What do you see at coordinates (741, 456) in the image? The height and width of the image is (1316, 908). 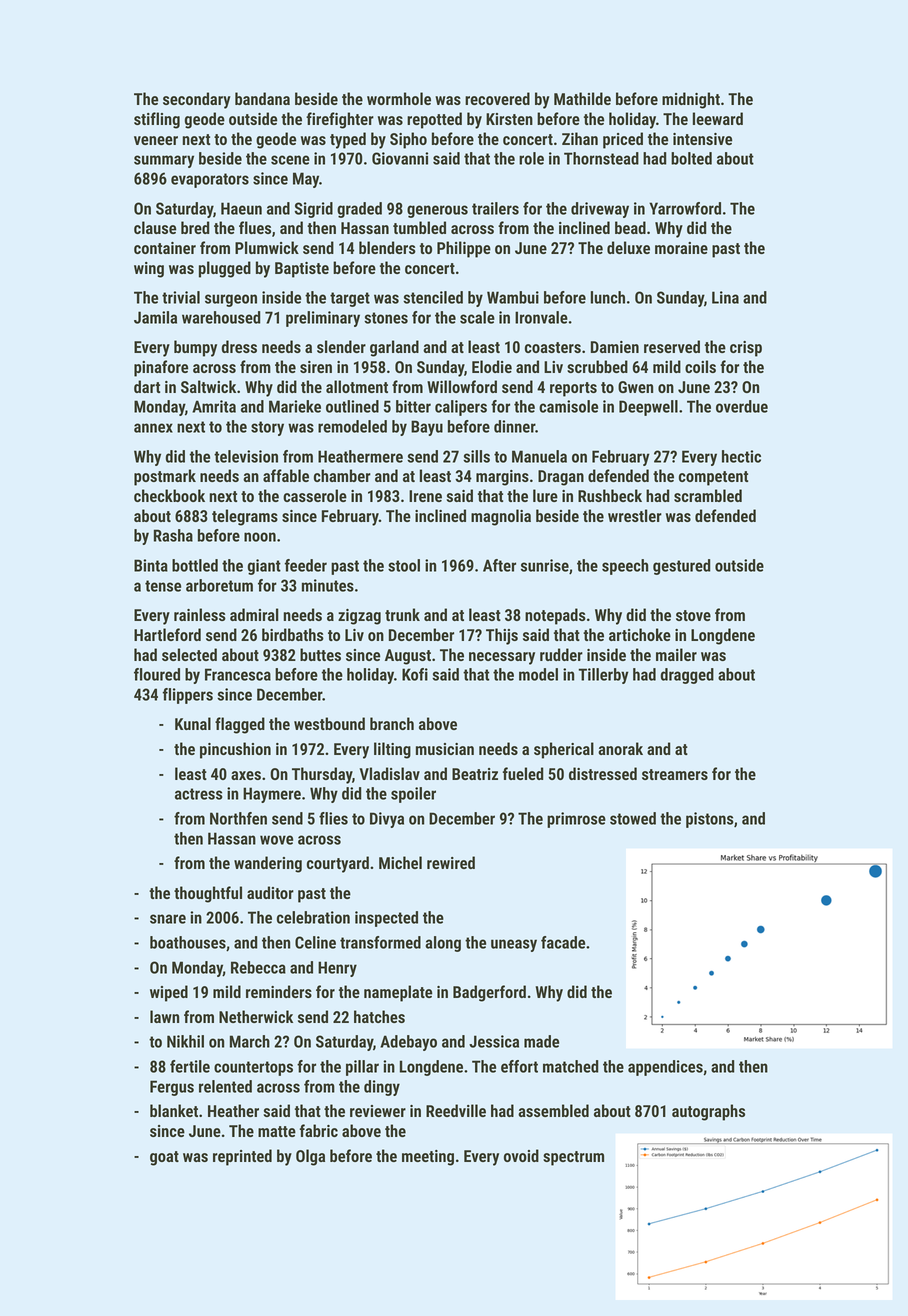 I see `hectic` at bounding box center [741, 456].
